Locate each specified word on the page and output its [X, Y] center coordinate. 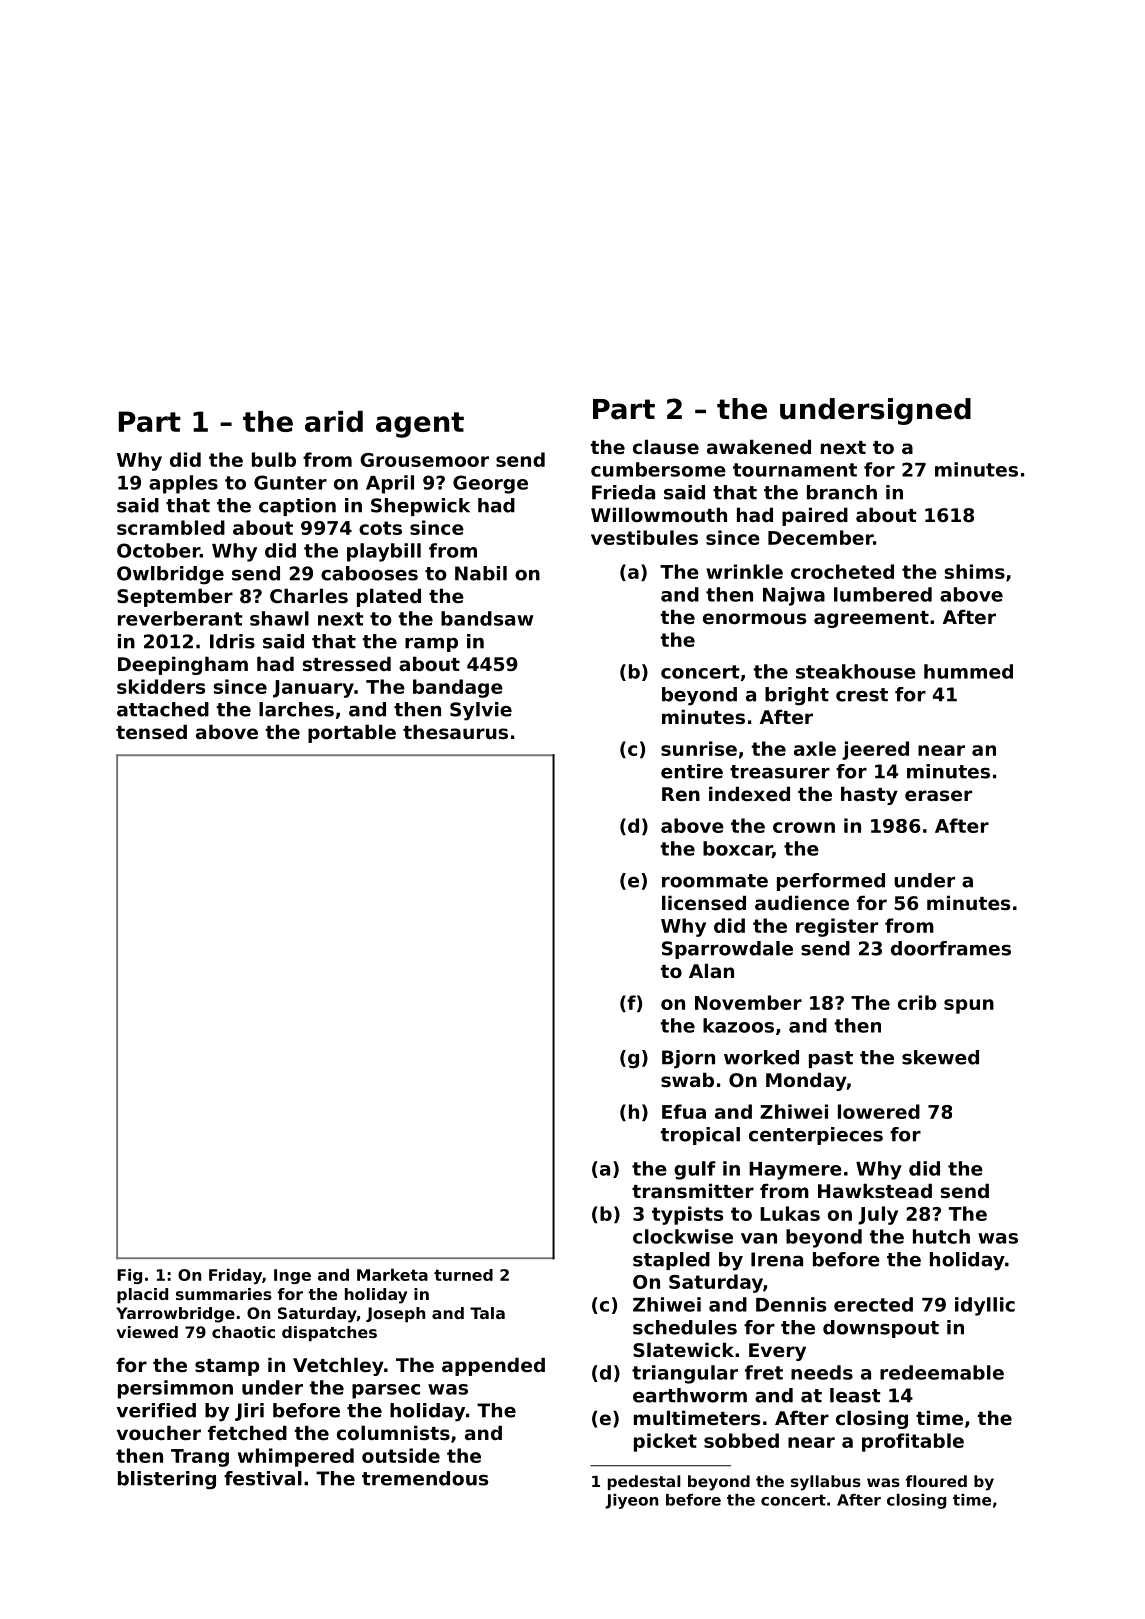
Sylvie [481, 711]
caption [297, 507]
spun [969, 1006]
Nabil [481, 573]
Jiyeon [632, 1501]
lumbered [883, 594]
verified [156, 1410]
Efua [684, 1111]
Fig [129, 1276]
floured [936, 1481]
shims [975, 571]
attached [163, 709]
